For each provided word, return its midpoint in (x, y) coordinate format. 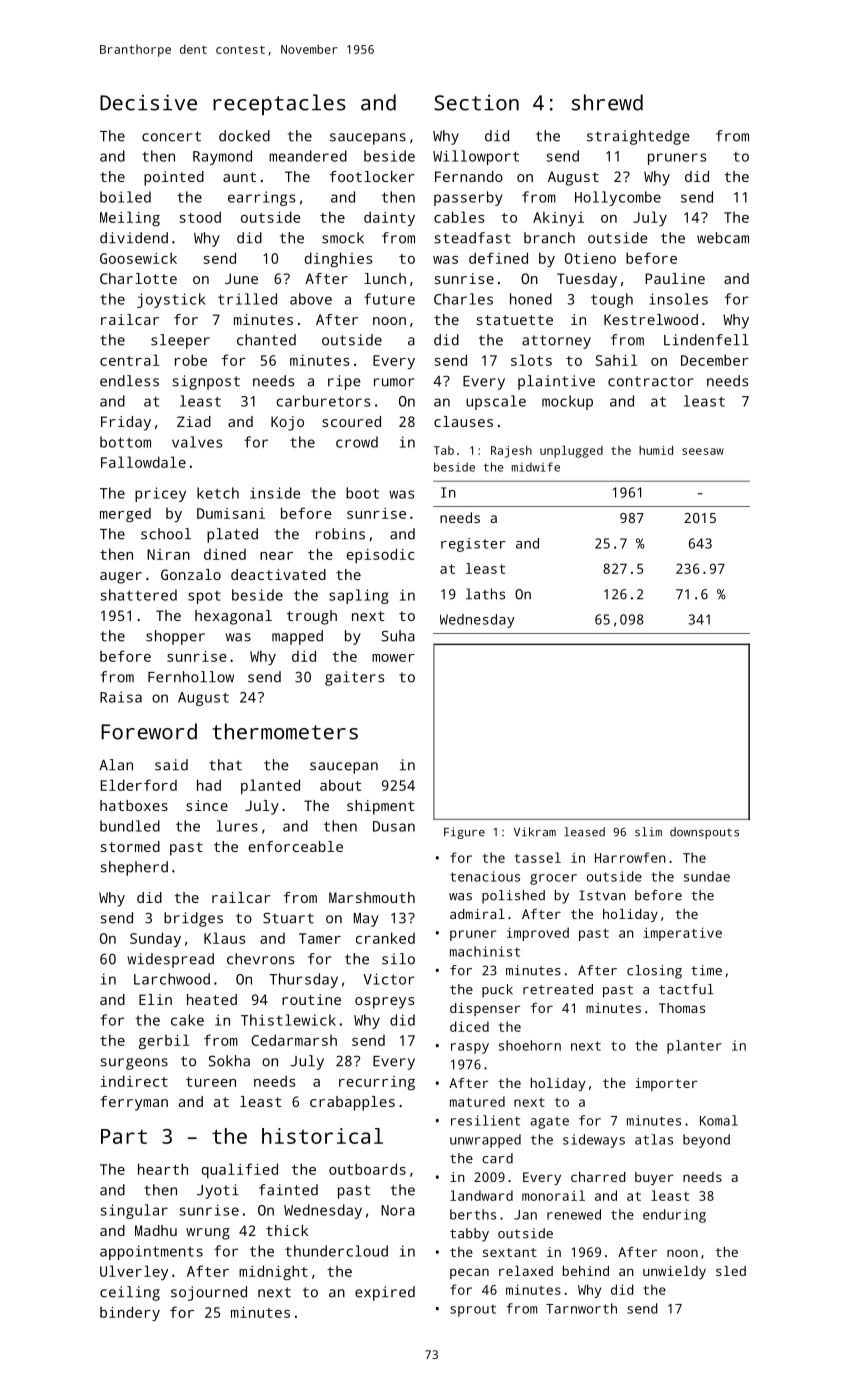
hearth (163, 1169)
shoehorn (530, 1045)
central (130, 360)
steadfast (472, 238)
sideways (594, 1141)
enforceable (295, 846)
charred (598, 1177)
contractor (650, 381)
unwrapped (485, 1141)
